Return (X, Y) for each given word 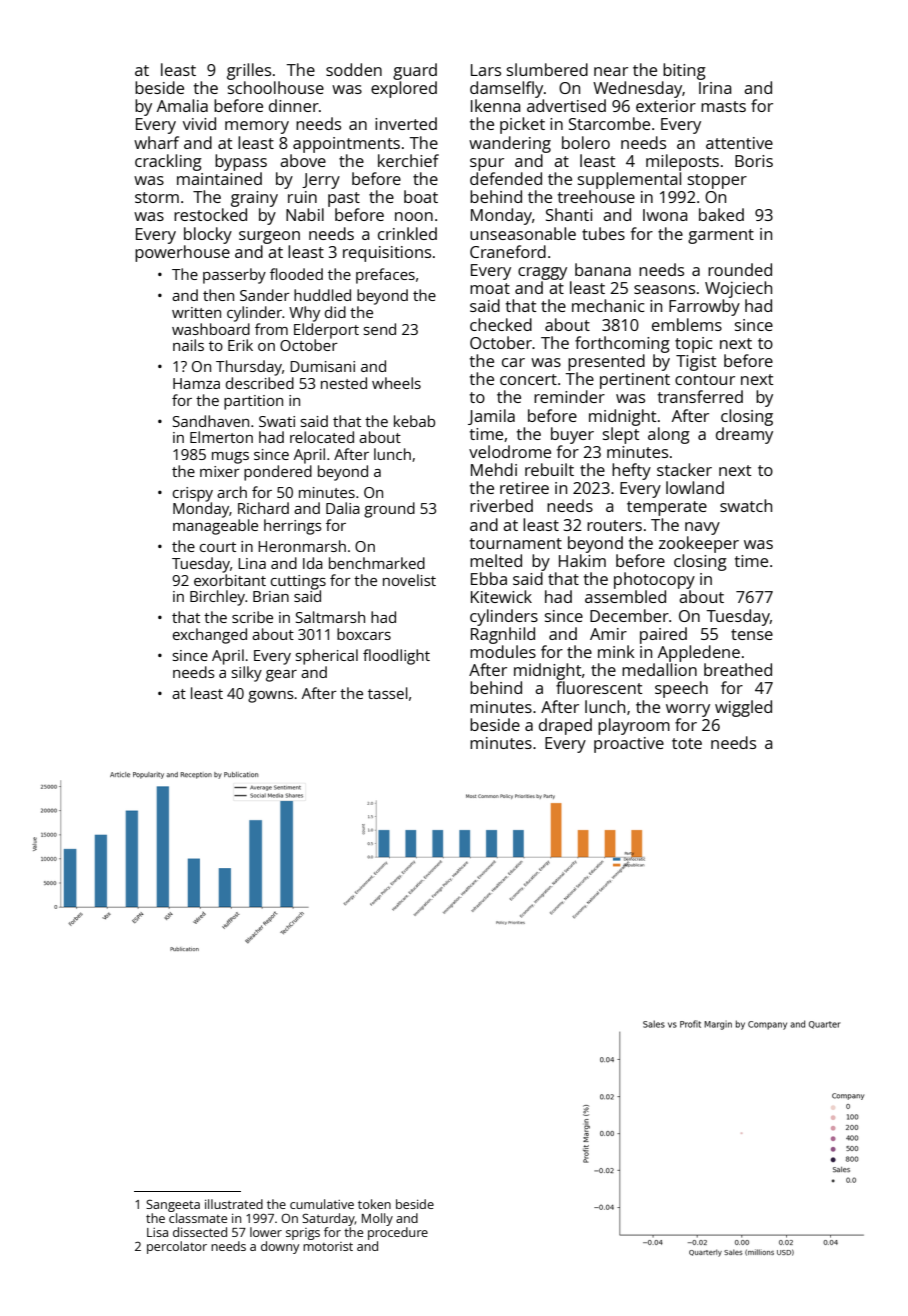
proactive (629, 745)
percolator (177, 1247)
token (374, 1204)
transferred (700, 396)
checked (501, 324)
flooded (296, 274)
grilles (249, 71)
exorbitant (230, 580)
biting (684, 71)
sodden (354, 69)
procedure (398, 1233)
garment (721, 236)
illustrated (234, 1204)
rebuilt (549, 469)
